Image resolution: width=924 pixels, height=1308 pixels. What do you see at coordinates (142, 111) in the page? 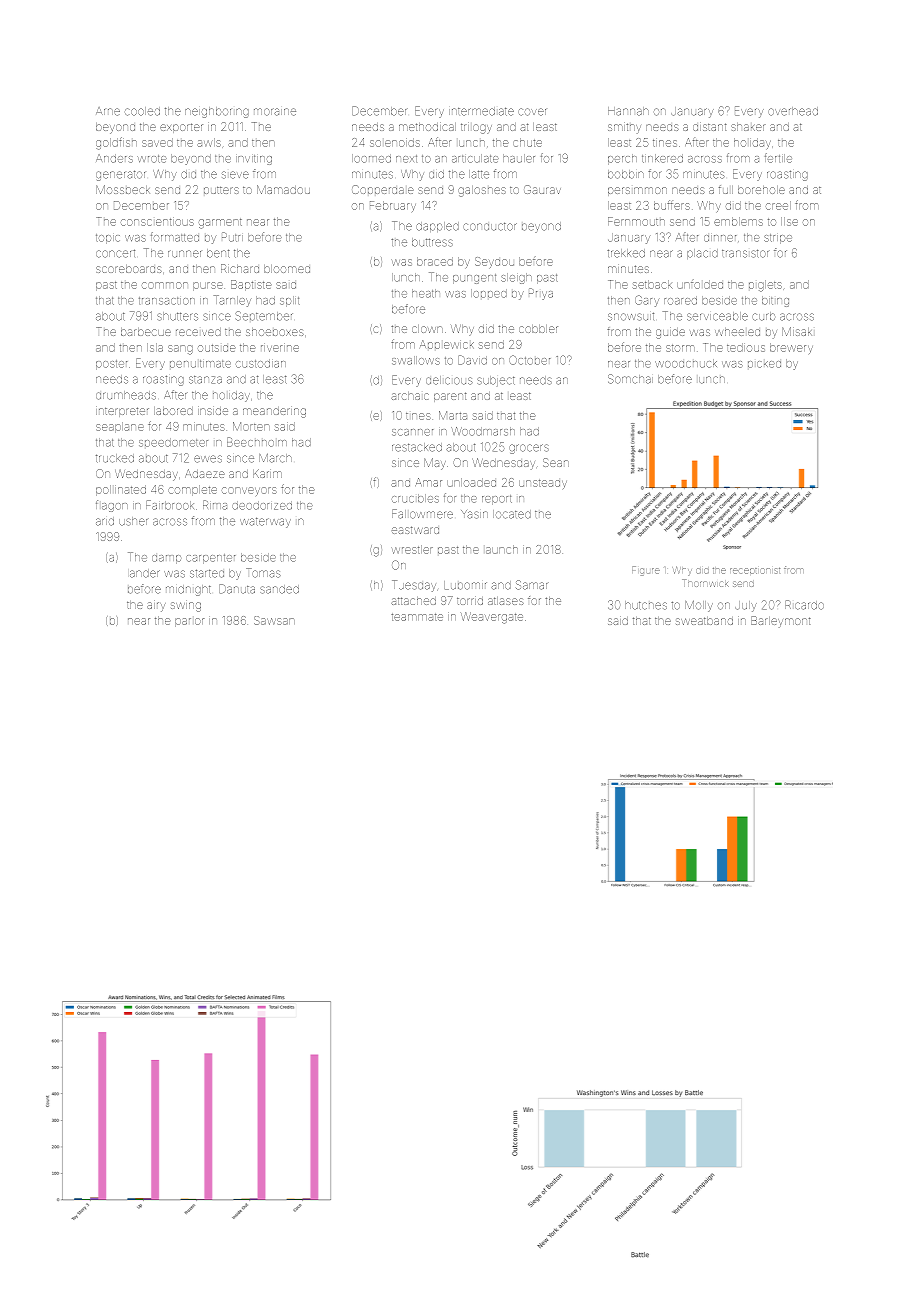
I see `cooled` at bounding box center [142, 111].
